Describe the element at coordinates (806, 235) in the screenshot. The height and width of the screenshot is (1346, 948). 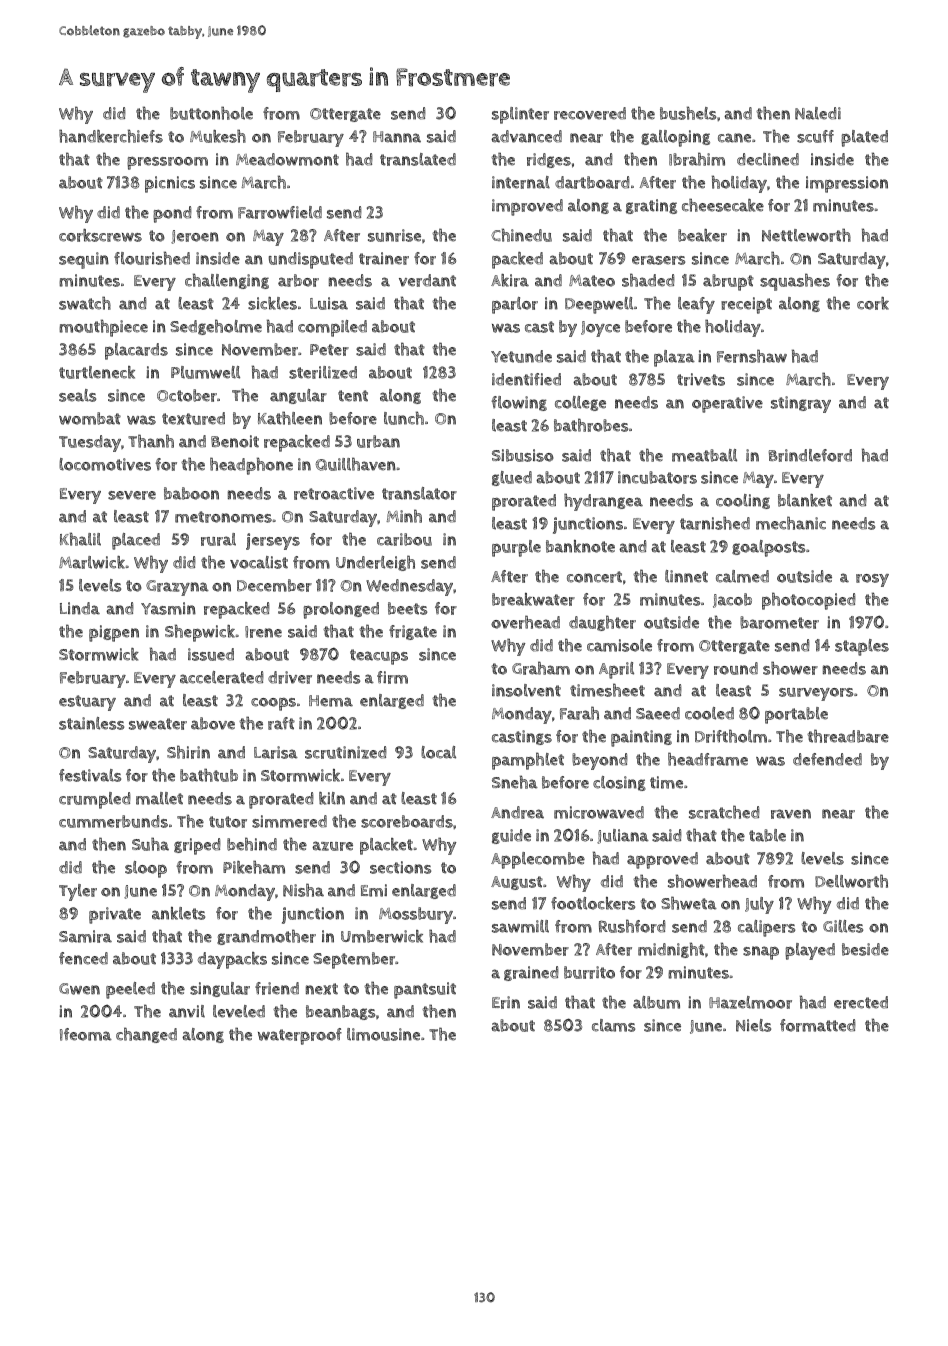
I see `Nettleworth` at that location.
